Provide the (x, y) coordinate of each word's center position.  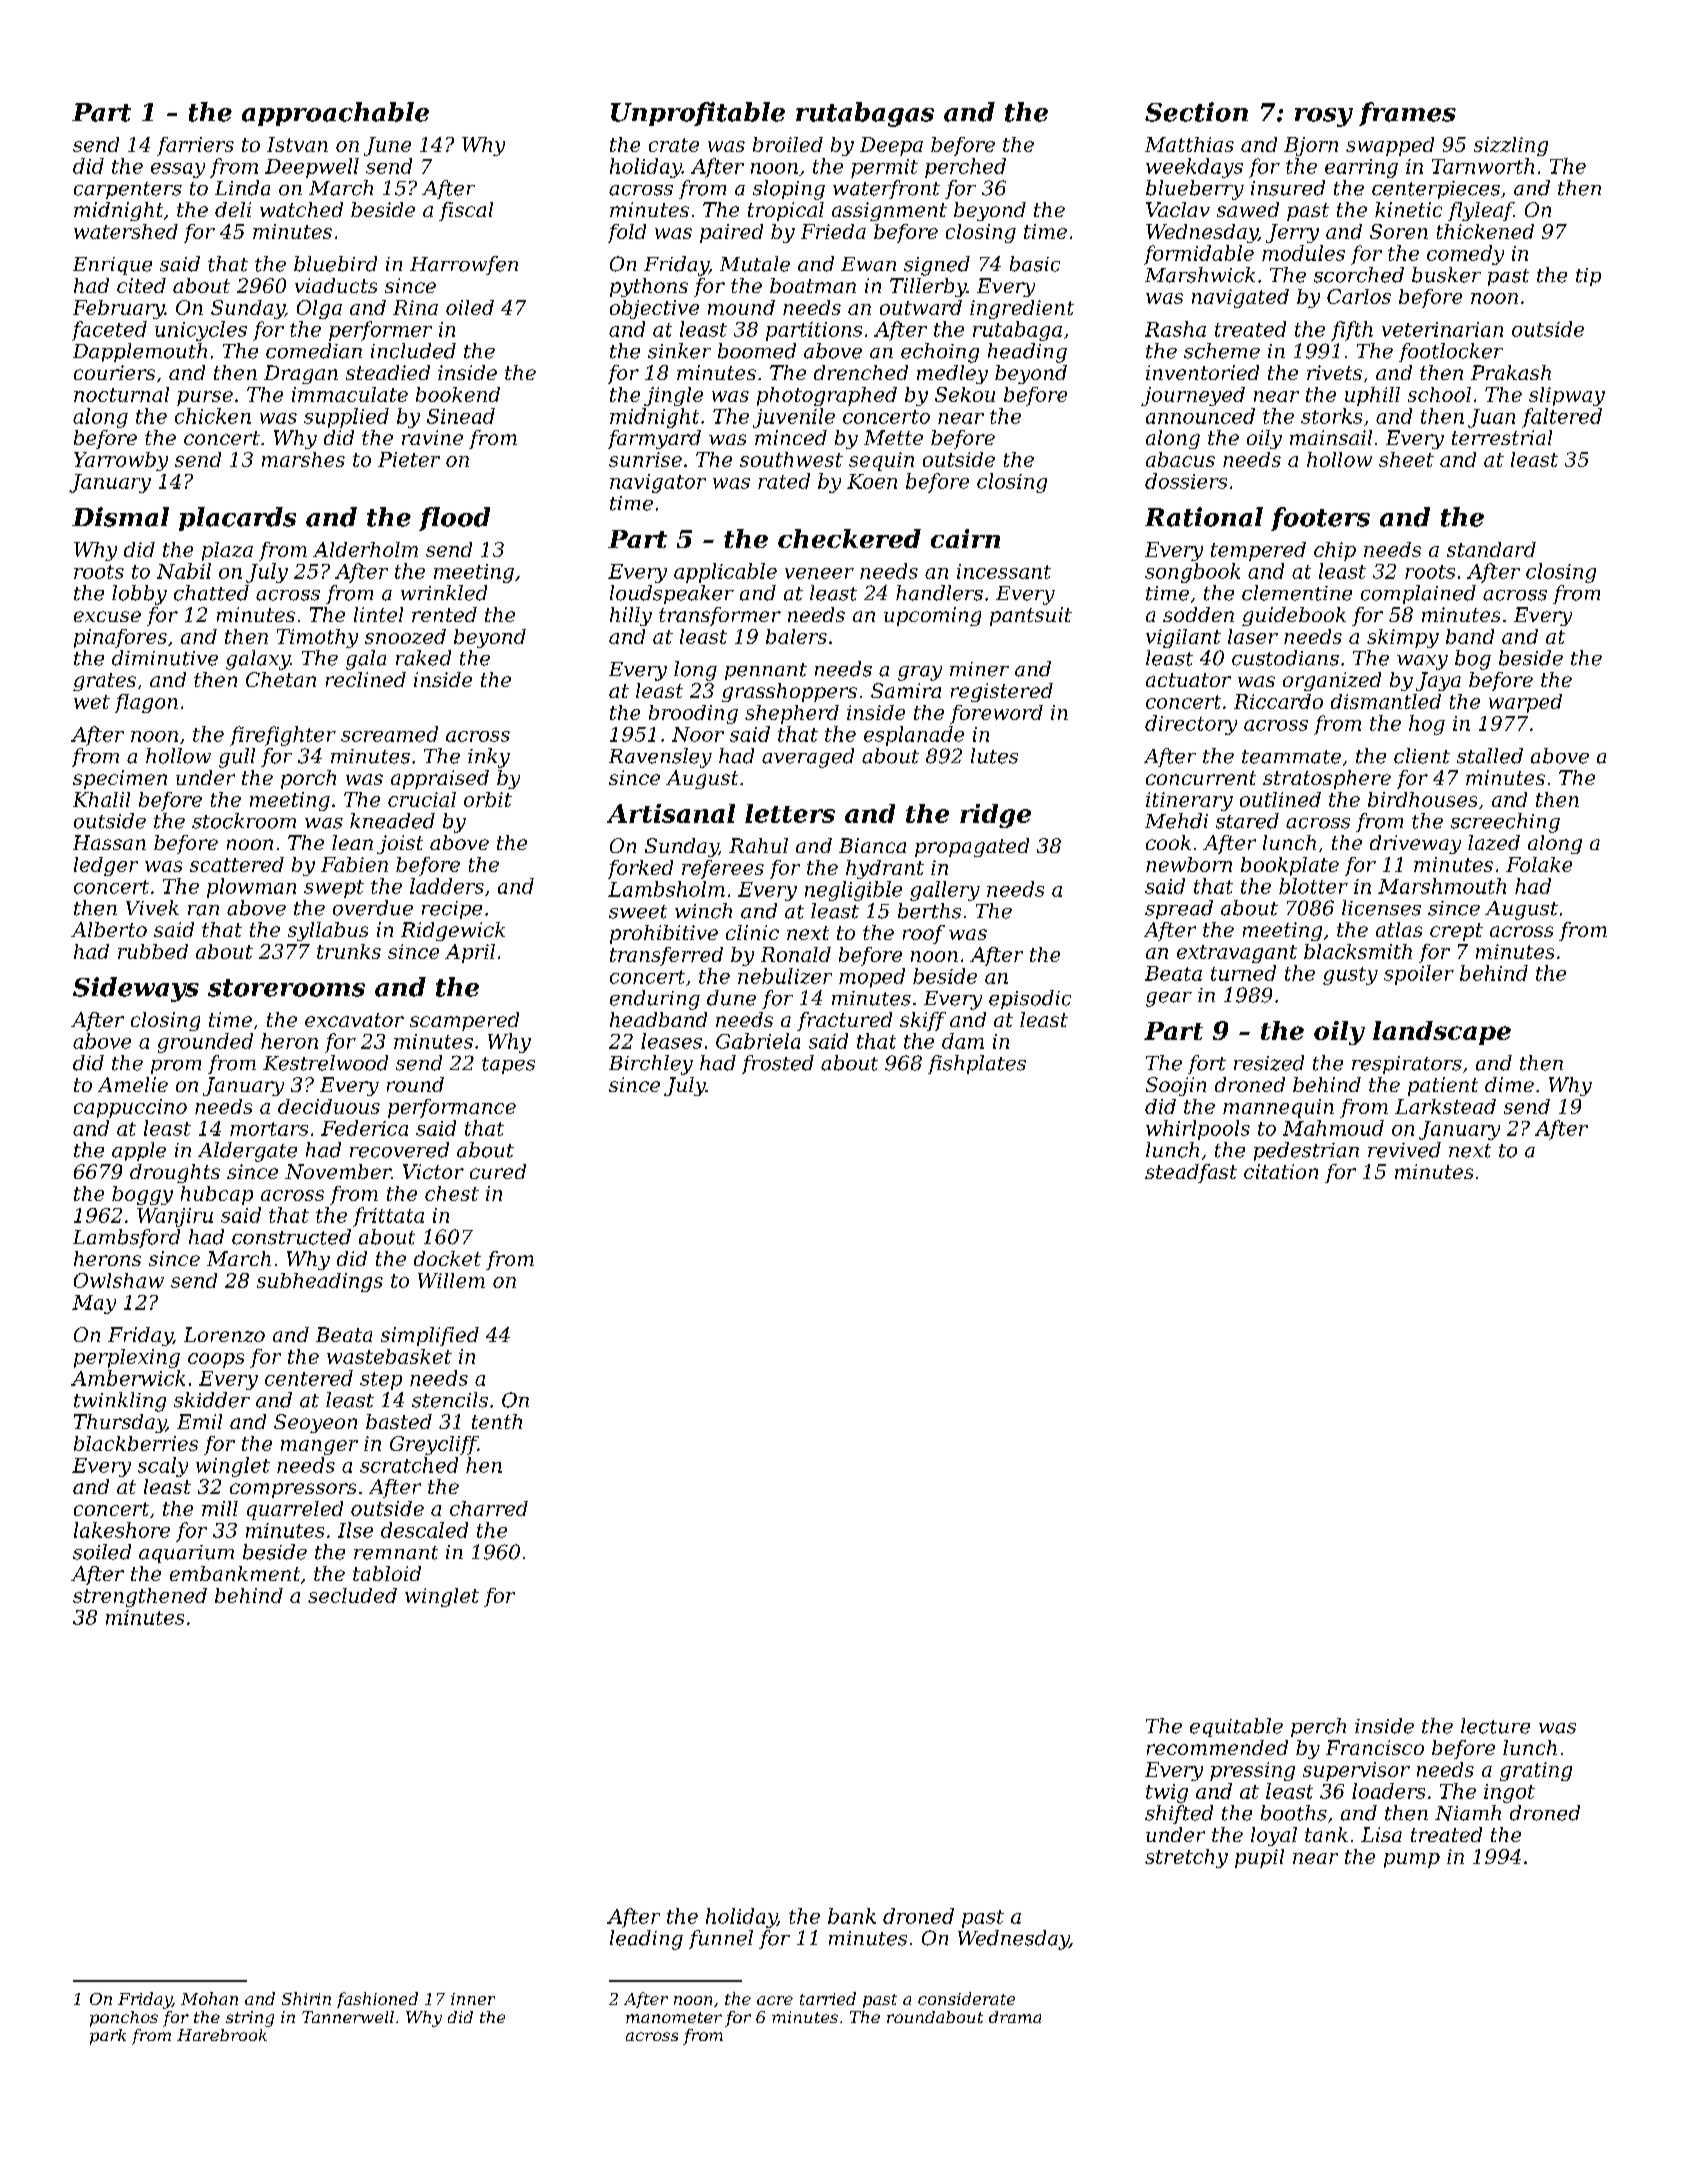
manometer (674, 2017)
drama (1015, 2017)
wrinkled (444, 593)
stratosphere (1327, 779)
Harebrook (222, 2035)
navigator (658, 483)
